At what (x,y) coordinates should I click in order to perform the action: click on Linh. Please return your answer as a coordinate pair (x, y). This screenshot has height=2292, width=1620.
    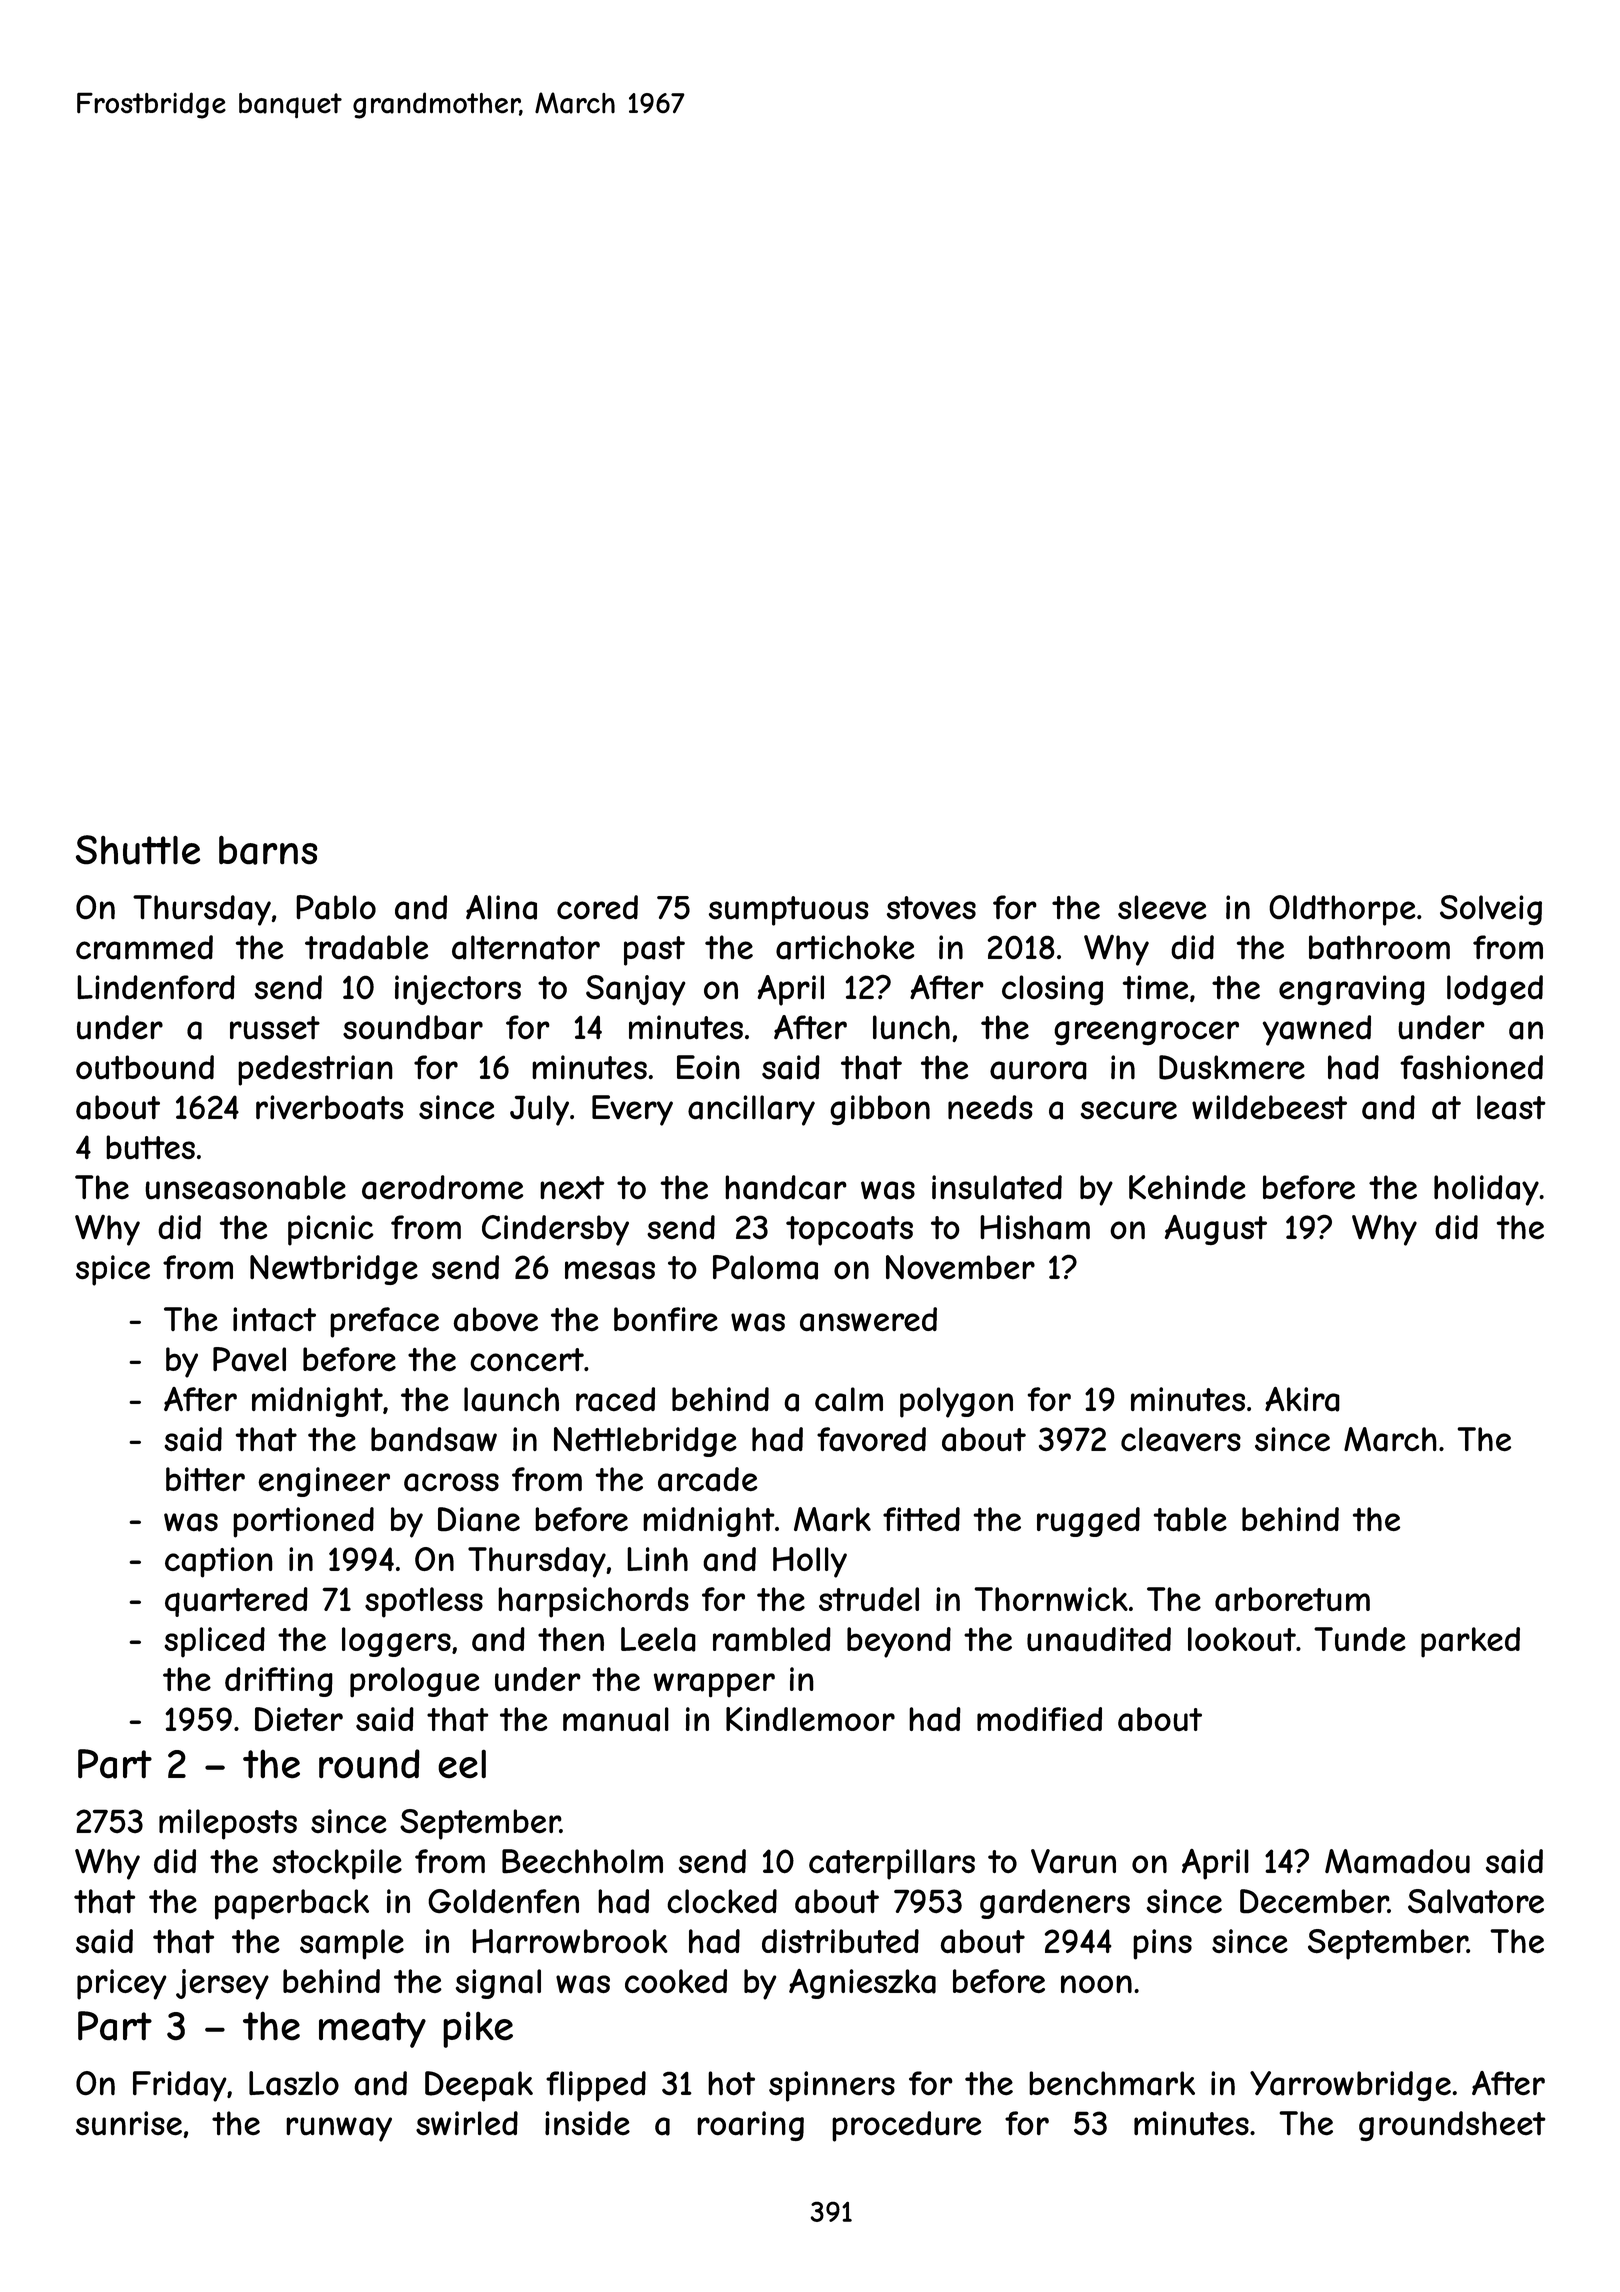
    Looking at the image, I should click on (657, 1559).
